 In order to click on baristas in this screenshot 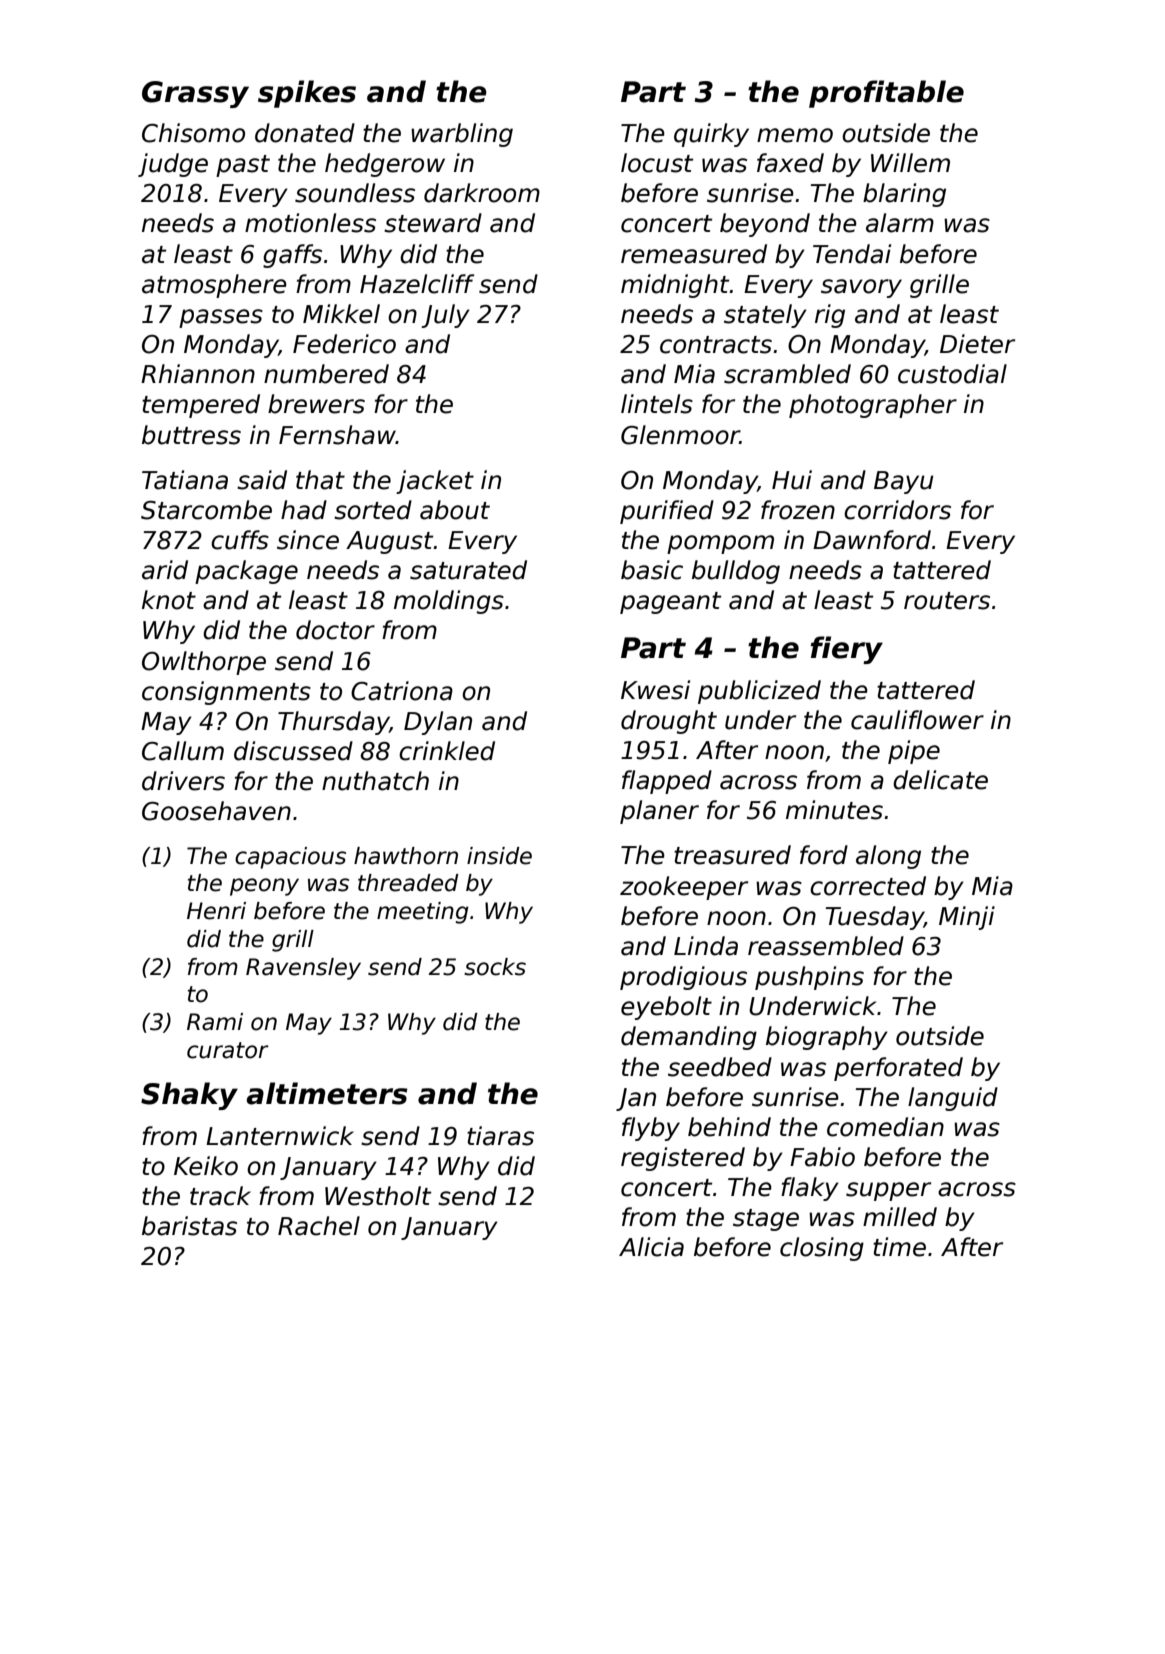, I will do `click(189, 1226)`.
